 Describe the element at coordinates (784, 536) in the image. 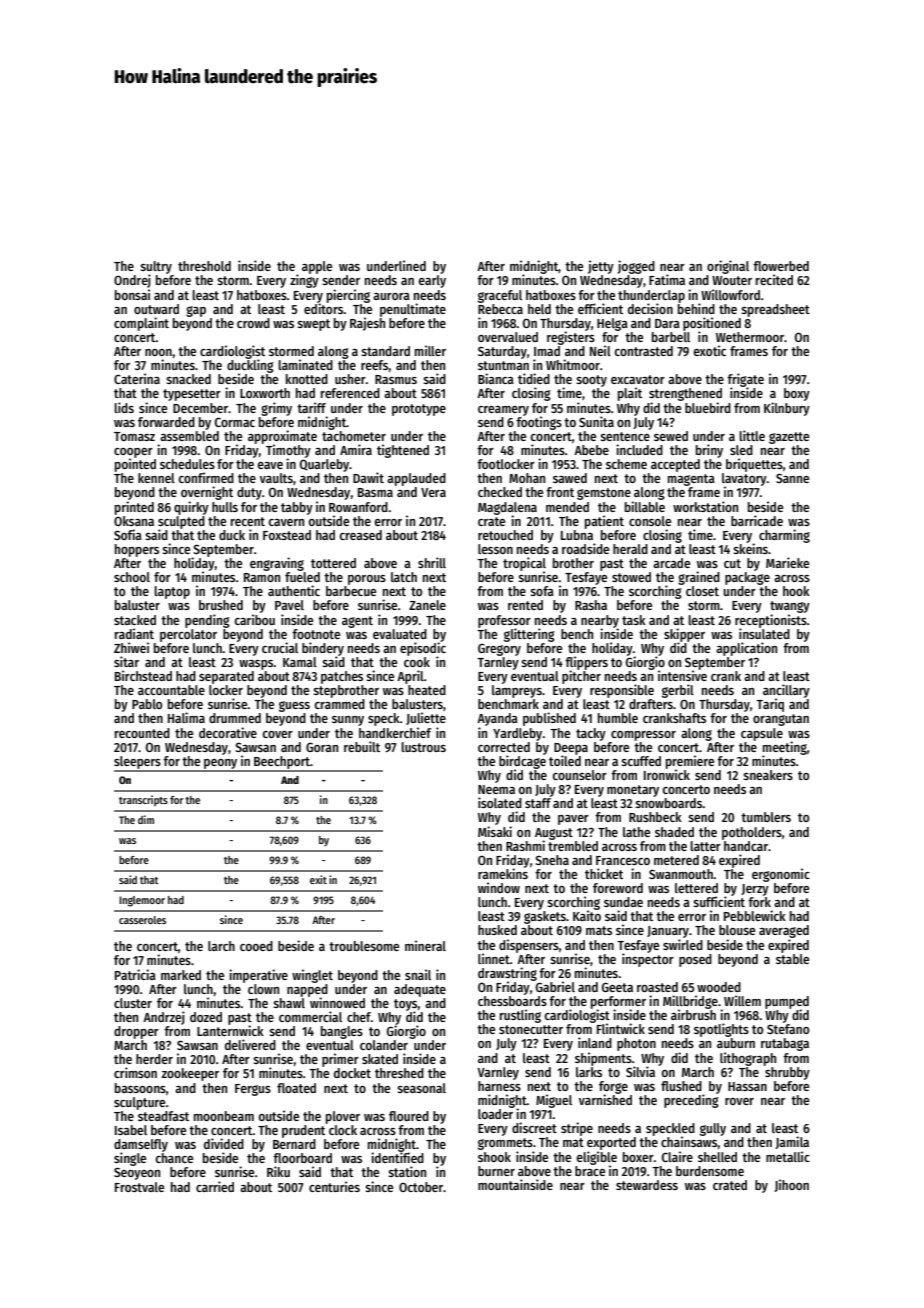

I see `charming` at that location.
